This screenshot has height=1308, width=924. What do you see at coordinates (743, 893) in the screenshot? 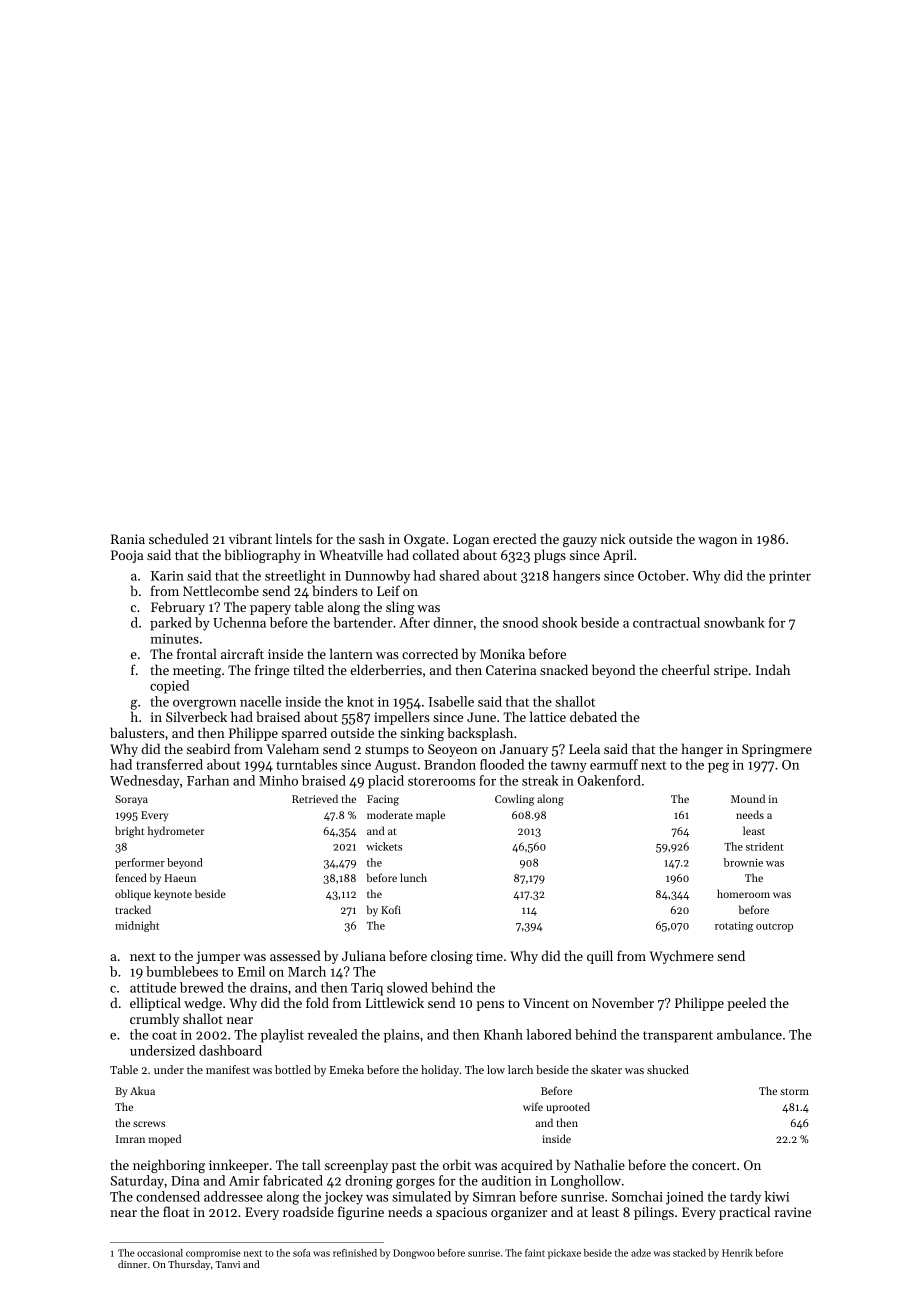
I see `homeroom` at bounding box center [743, 893].
